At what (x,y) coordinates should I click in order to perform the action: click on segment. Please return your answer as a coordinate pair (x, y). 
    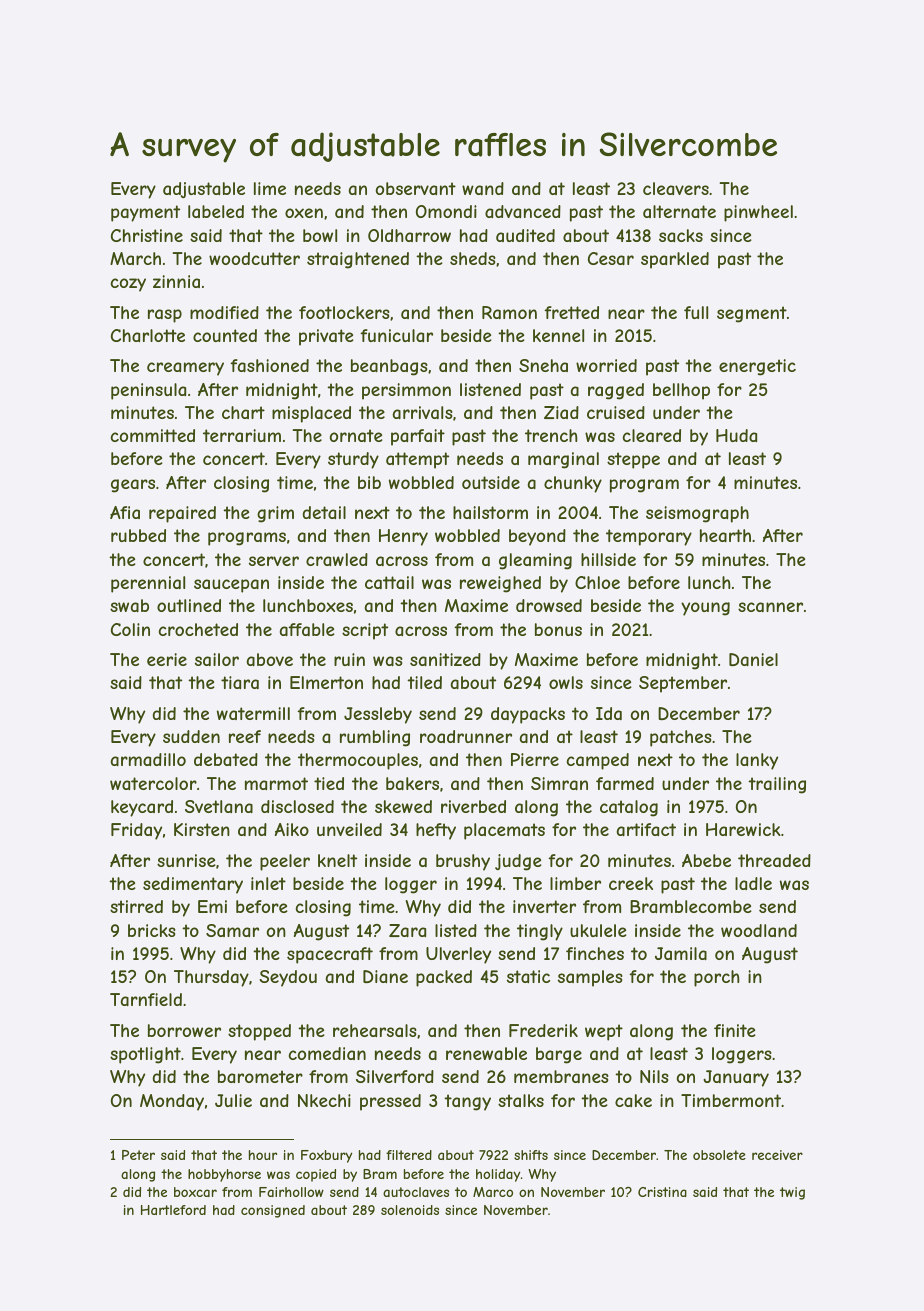
    Looking at the image, I should click on (752, 314).
